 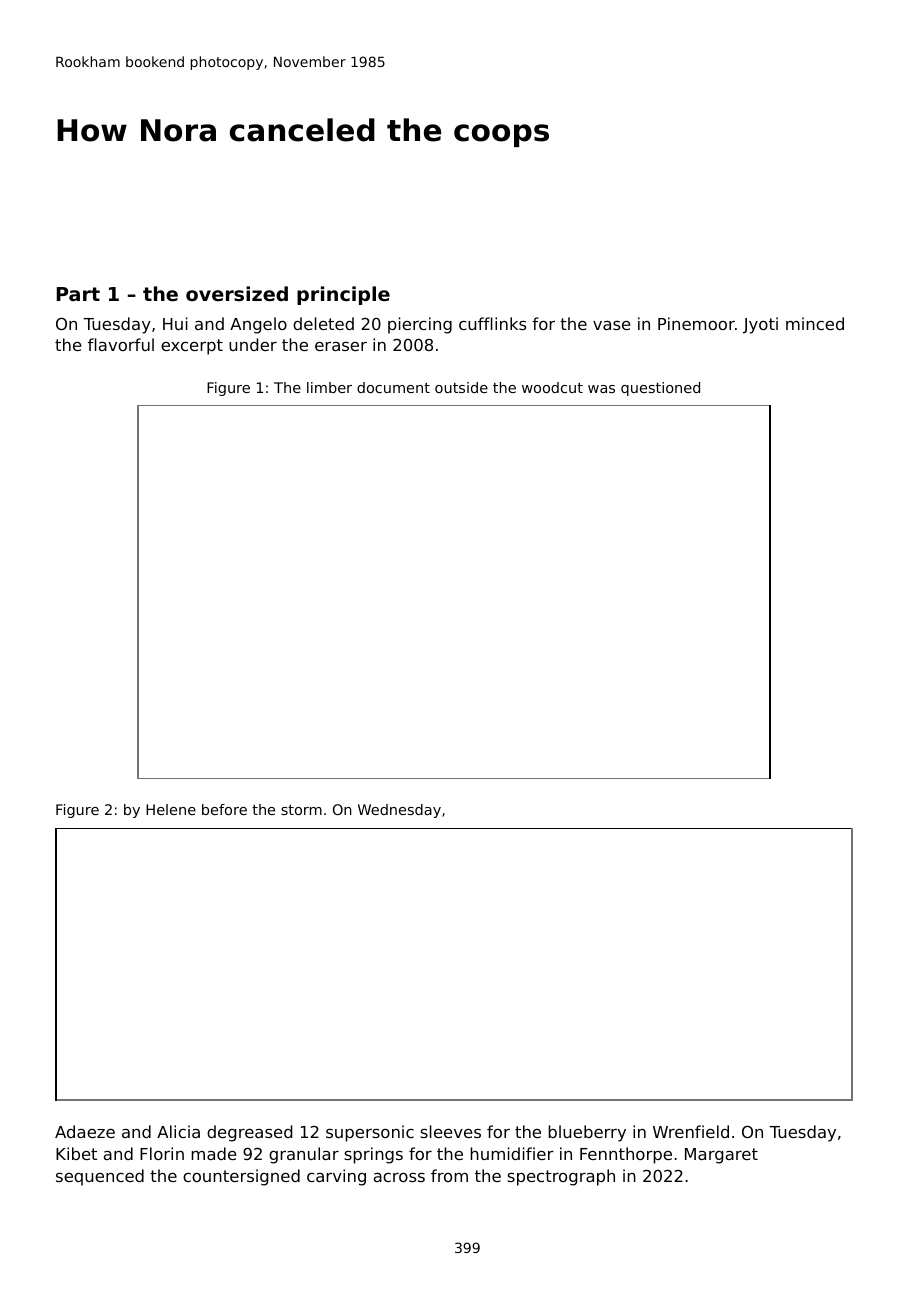 What do you see at coordinates (815, 323) in the screenshot?
I see `minced` at bounding box center [815, 323].
